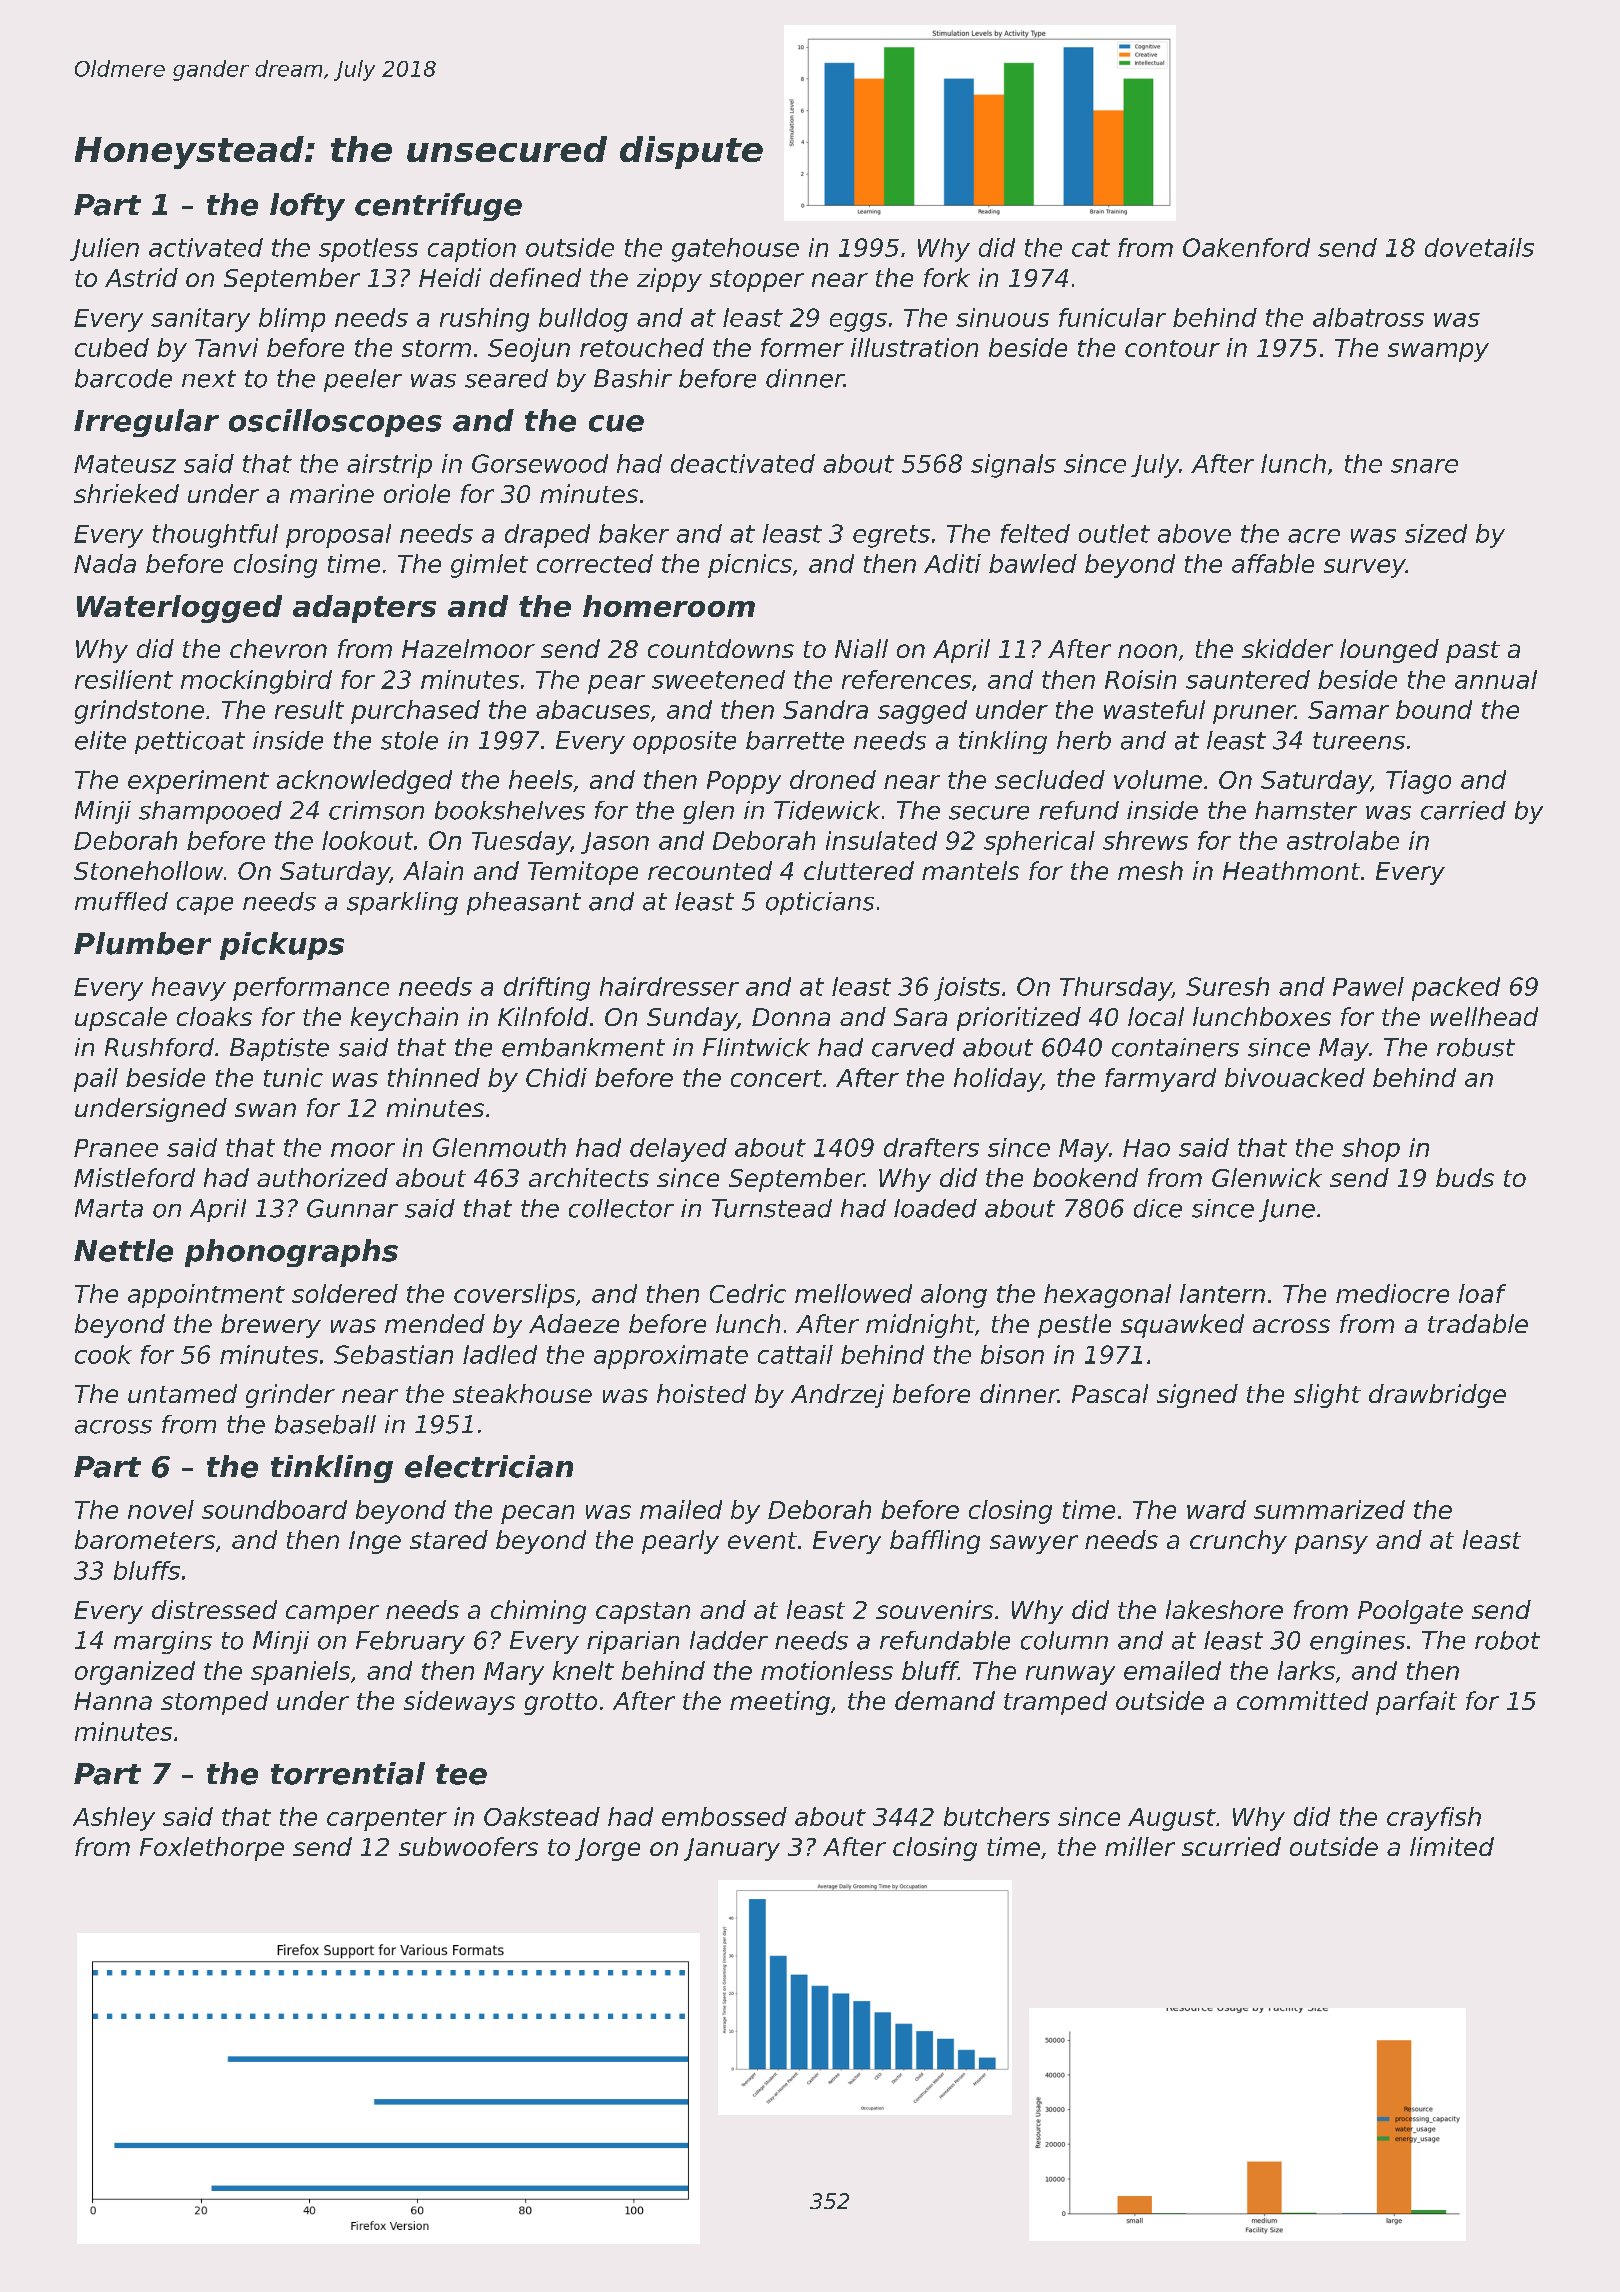 This page has height=2292, width=1620. What do you see at coordinates (415, 712) in the page?
I see `purchased` at bounding box center [415, 712].
